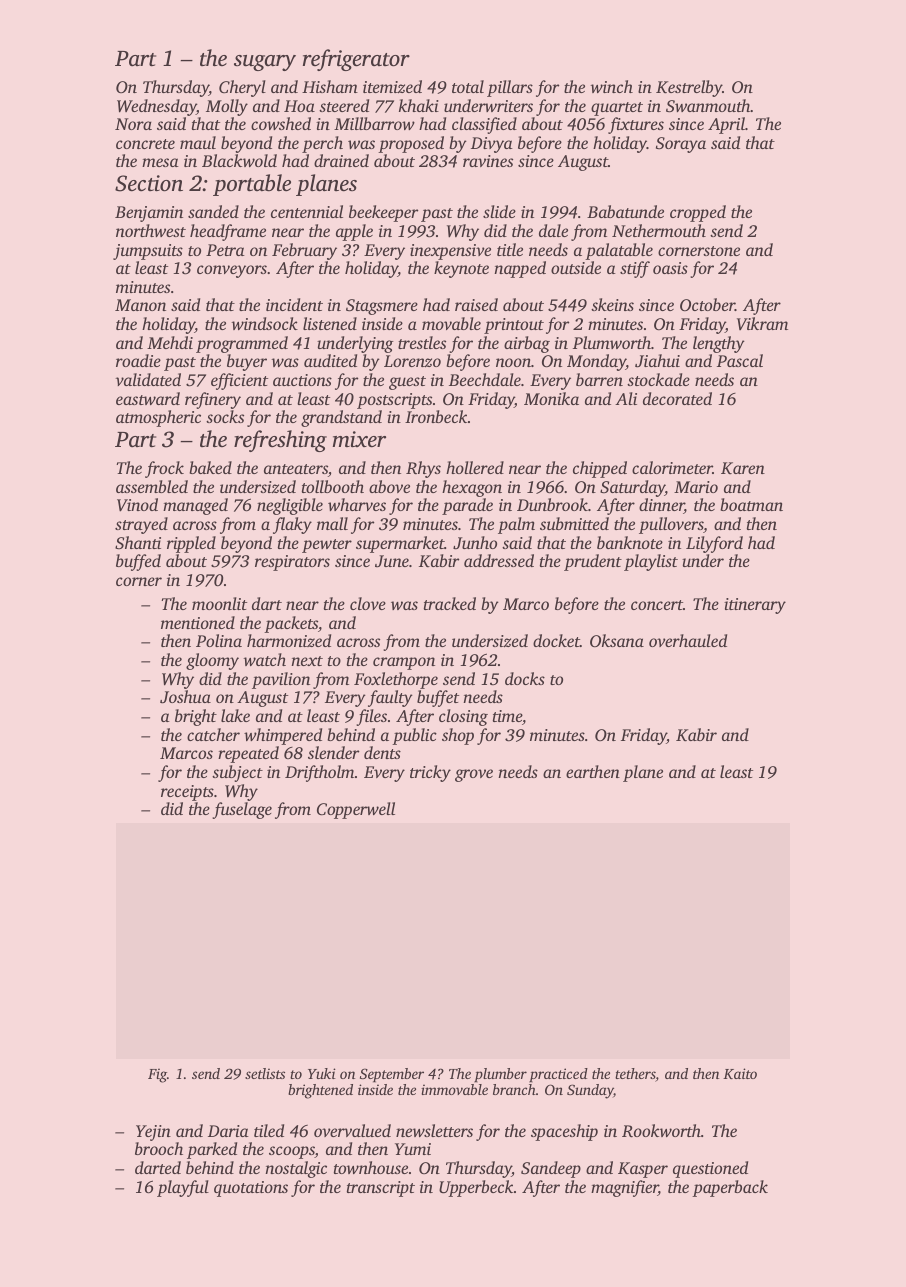 Image resolution: width=906 pixels, height=1287 pixels. Describe the element at coordinates (730, 1188) in the image. I see `paperback` at that location.
